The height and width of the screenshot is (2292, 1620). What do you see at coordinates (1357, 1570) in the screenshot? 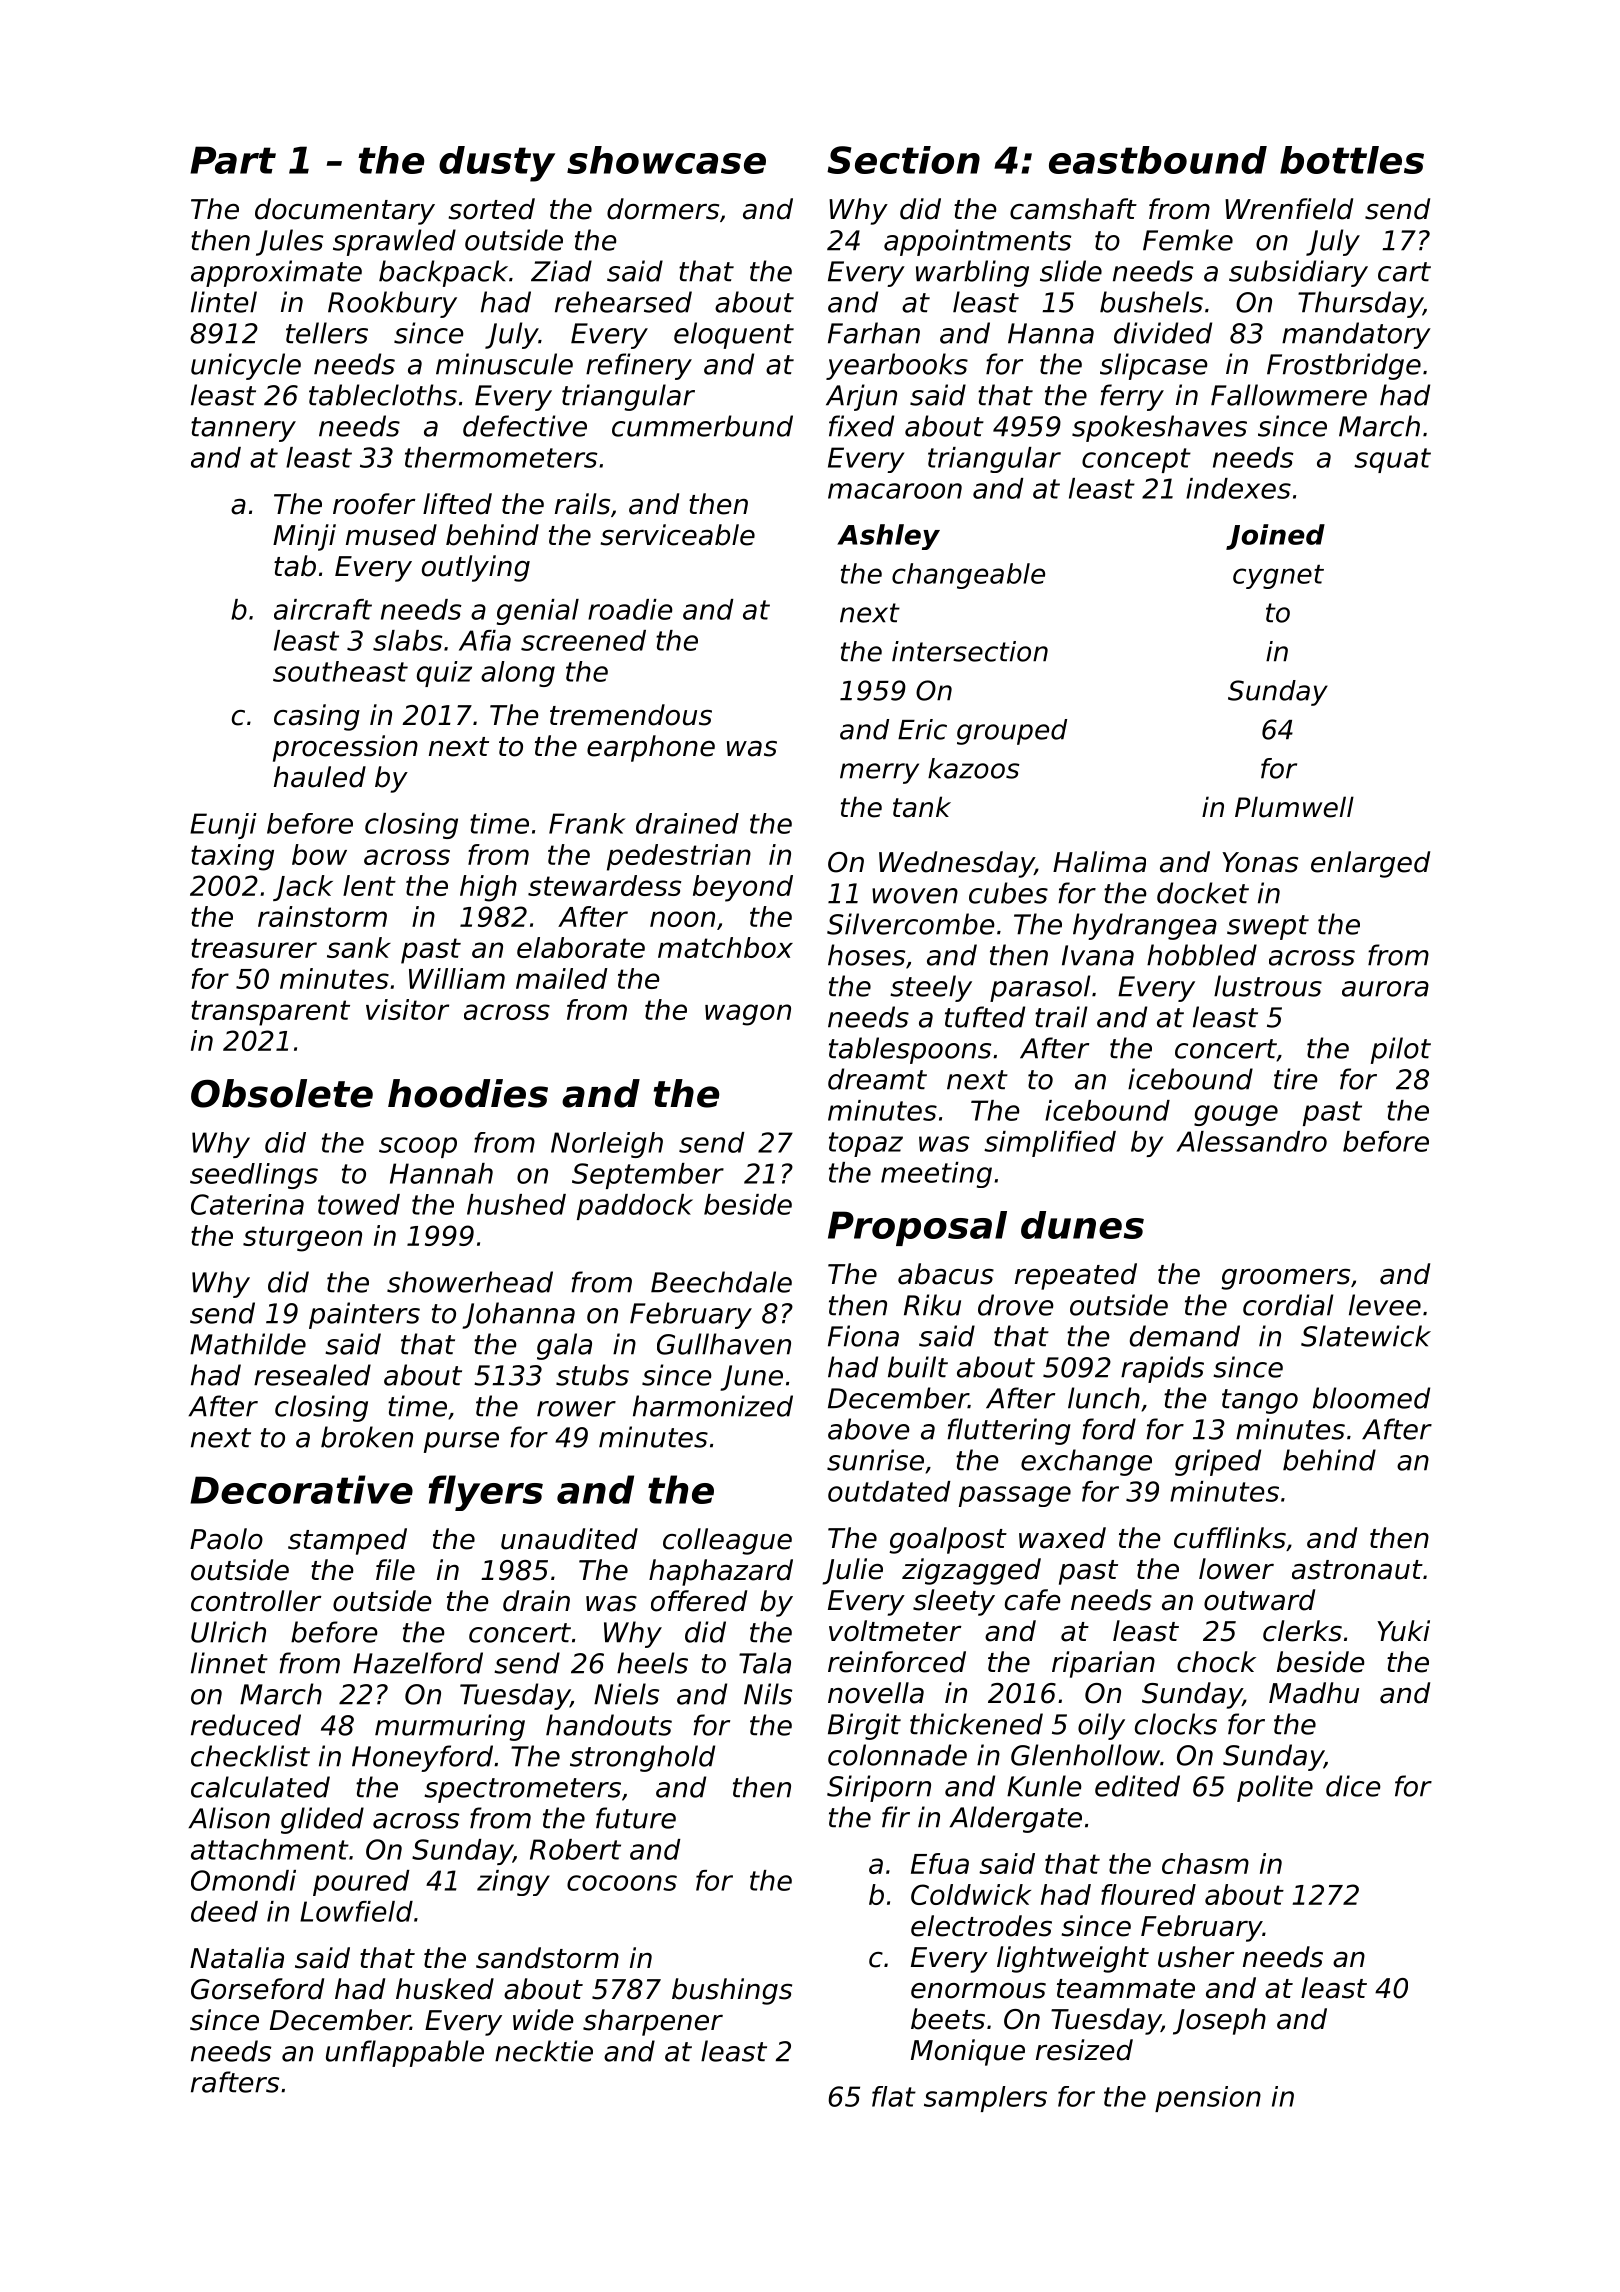
I see `astronaut` at bounding box center [1357, 1570].
